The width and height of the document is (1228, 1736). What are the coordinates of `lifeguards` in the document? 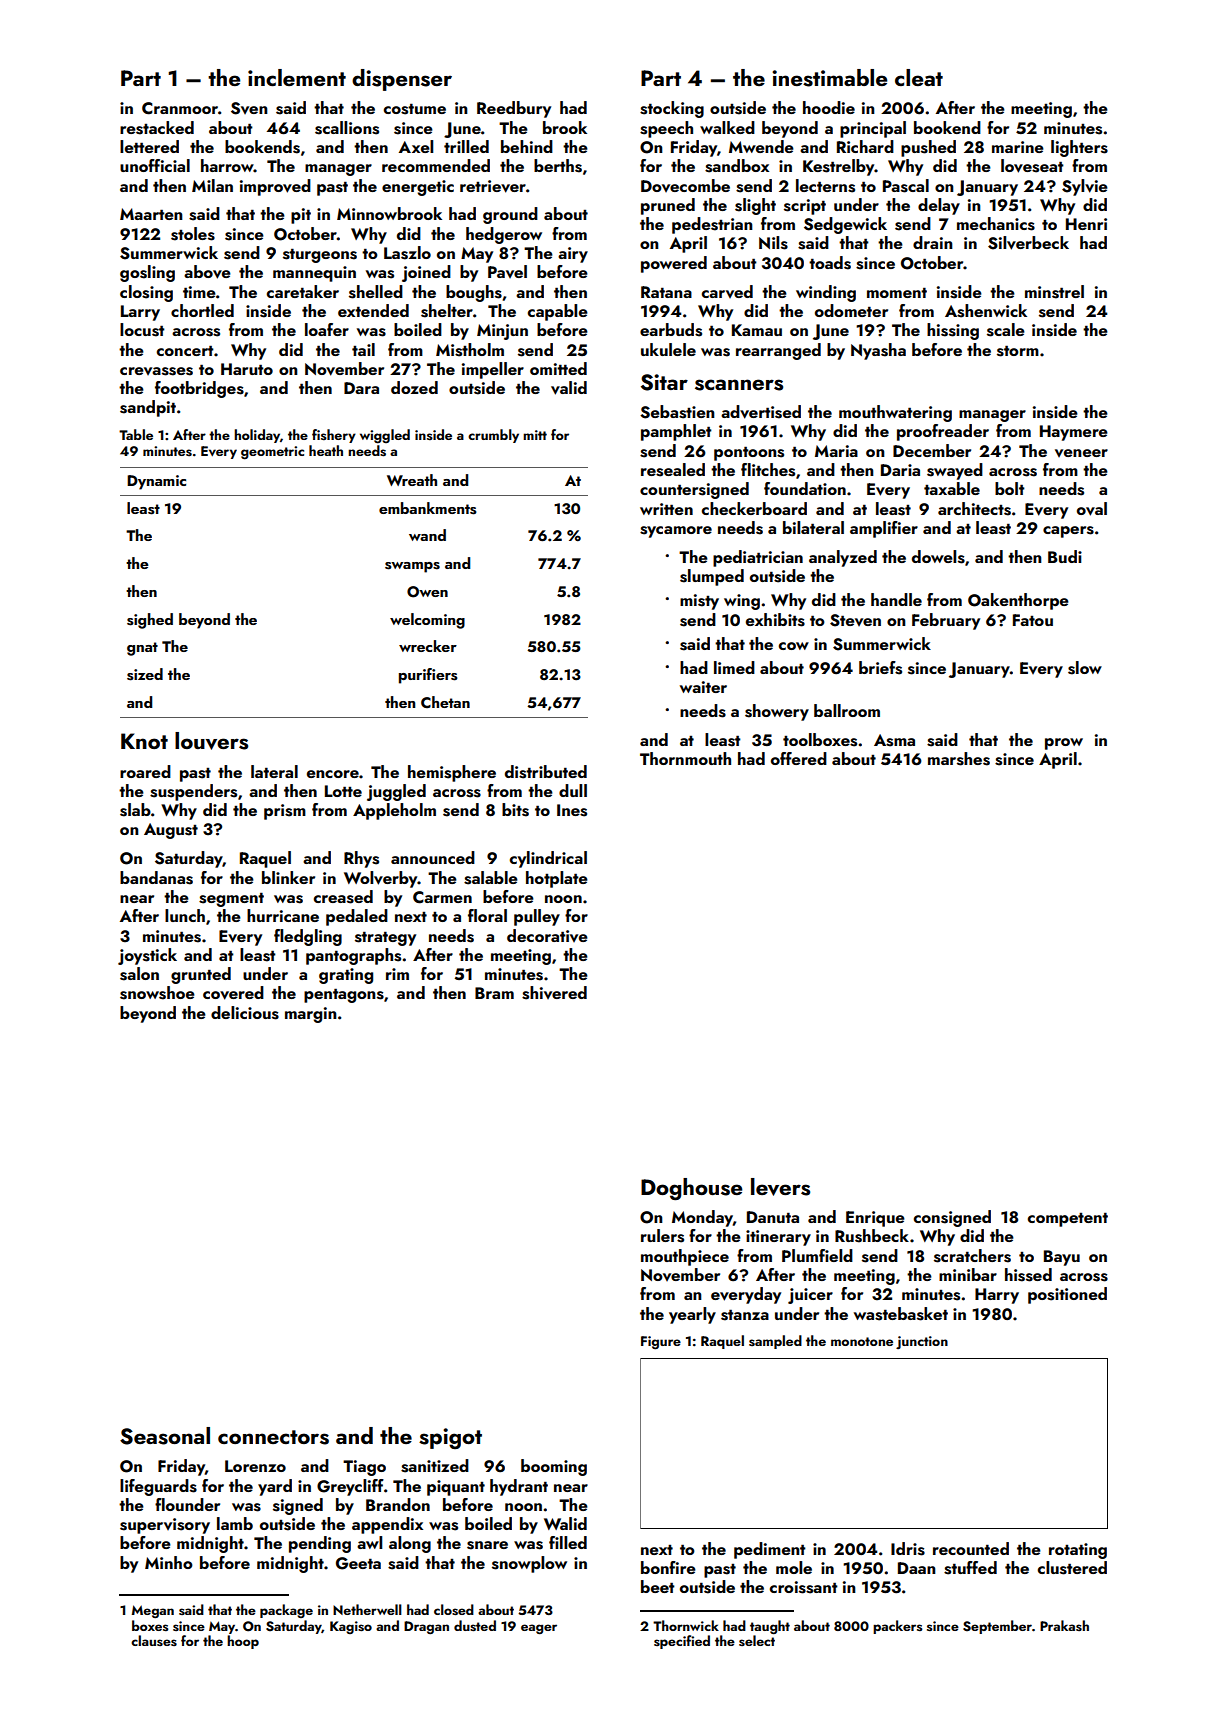 It's located at (158, 1487).
